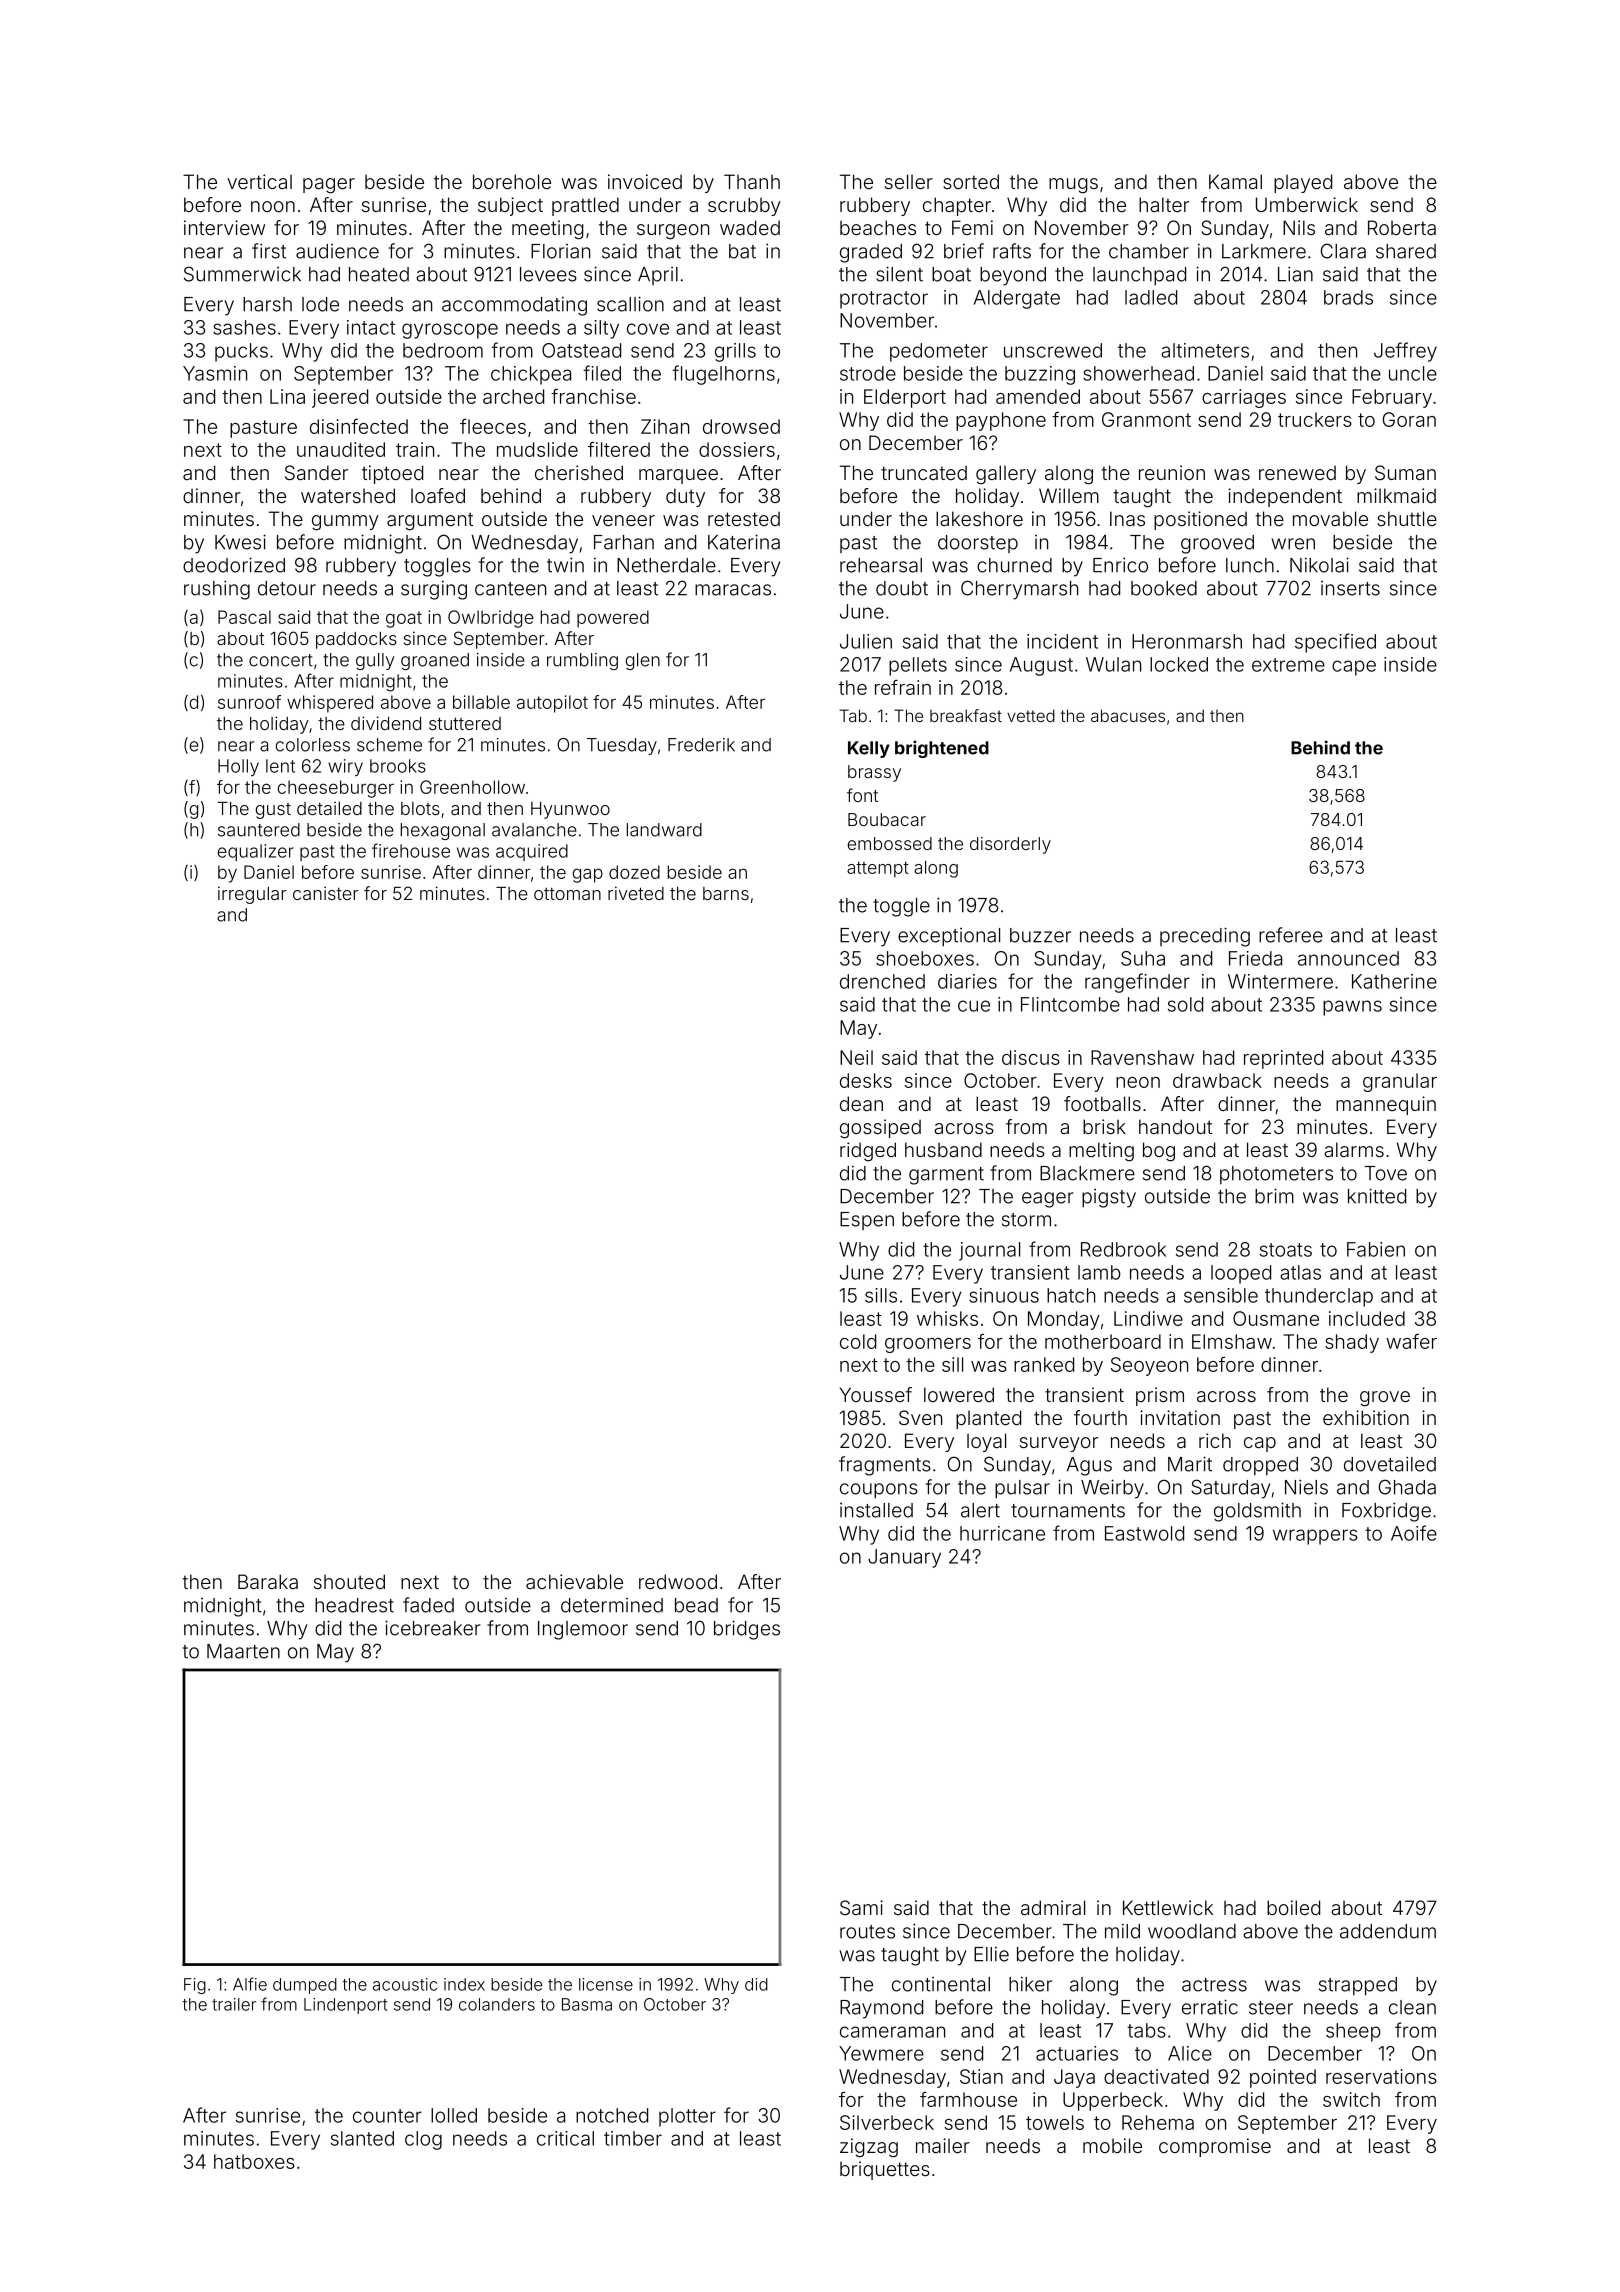  Describe the element at coordinates (1350, 588) in the document. I see `inserts` at that location.
